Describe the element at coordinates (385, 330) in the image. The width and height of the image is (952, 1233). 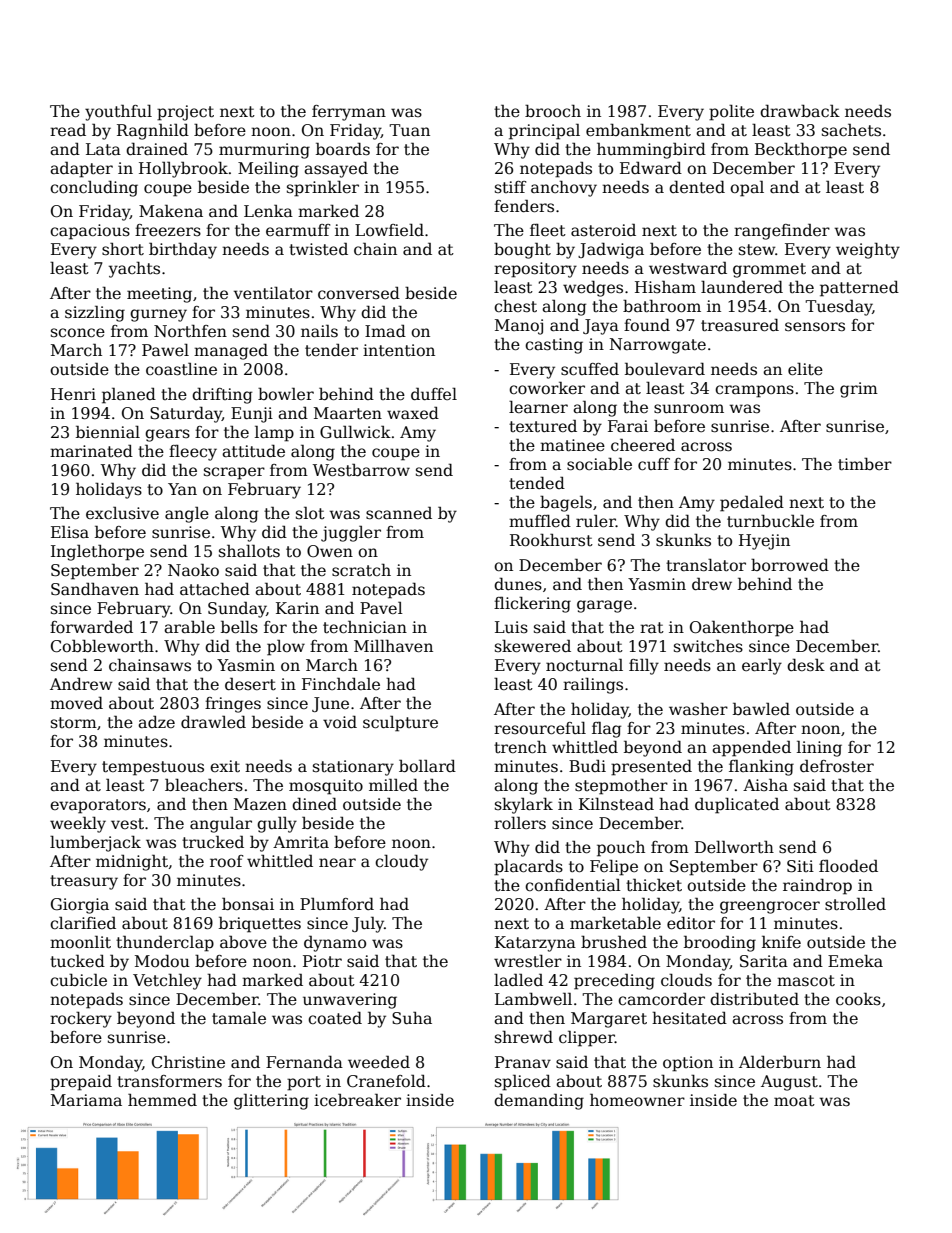
I see `Imad` at that location.
